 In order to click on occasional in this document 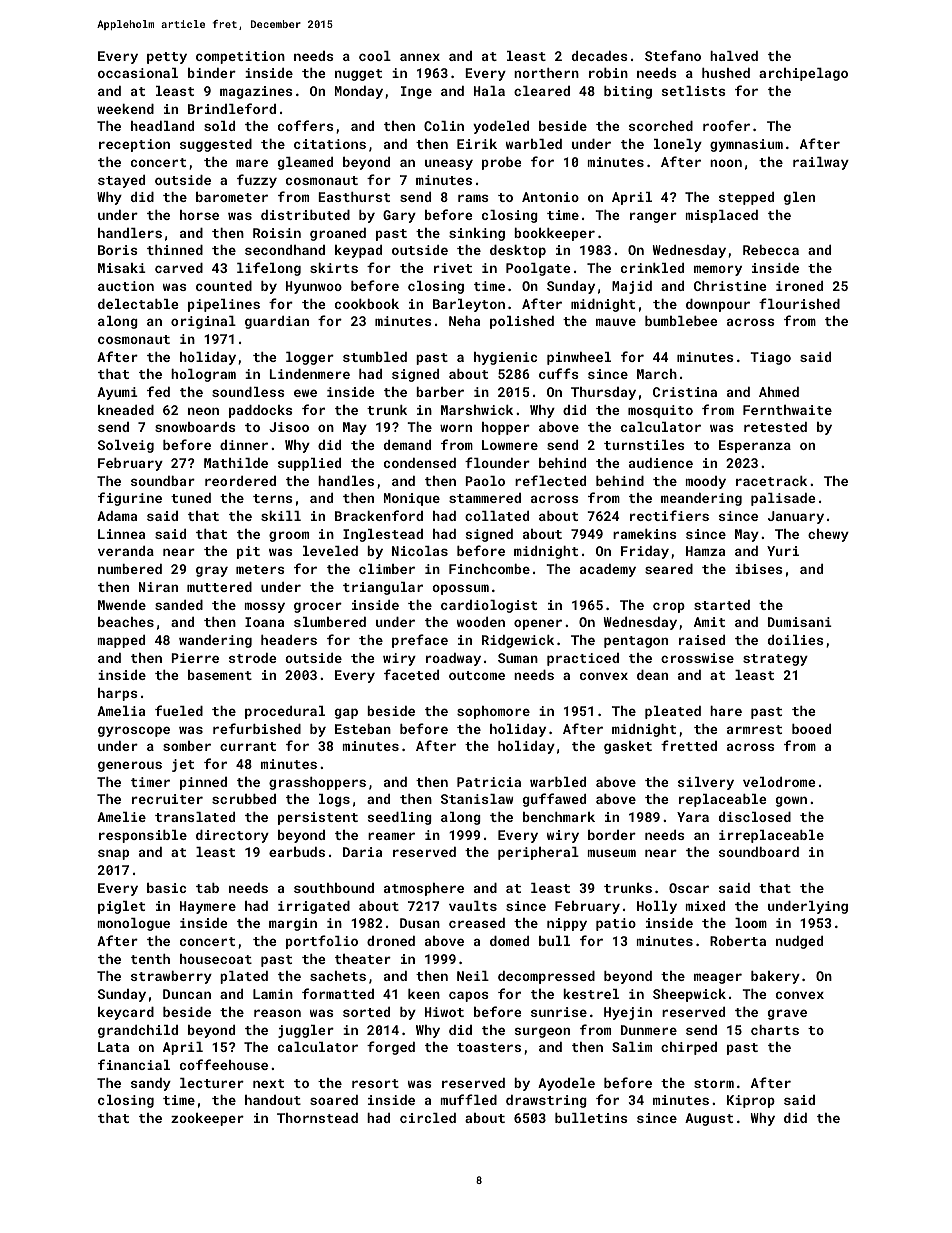, I will do `click(138, 73)`.
